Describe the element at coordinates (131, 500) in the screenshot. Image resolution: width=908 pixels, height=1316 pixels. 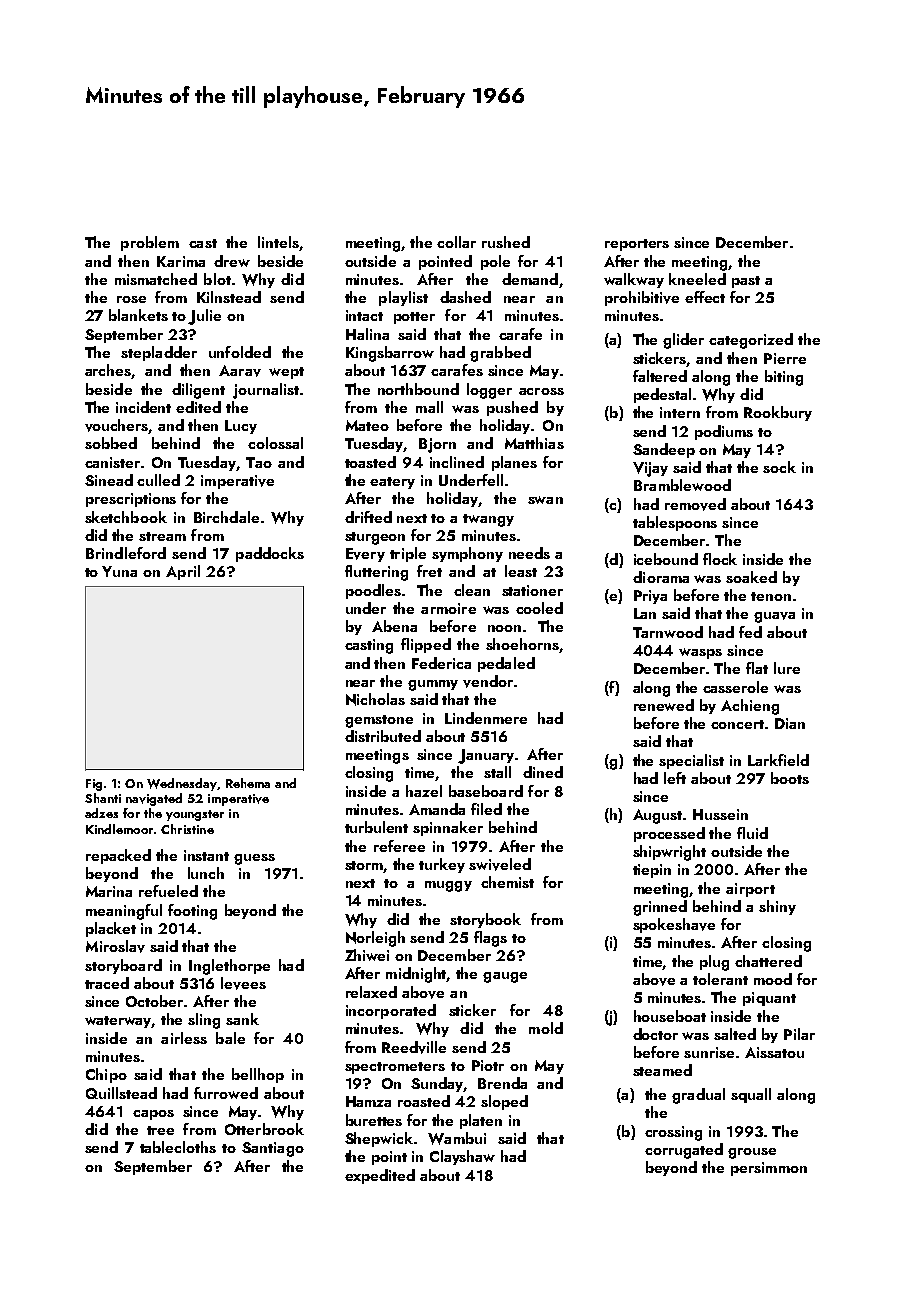
I see `prescriptions` at that location.
